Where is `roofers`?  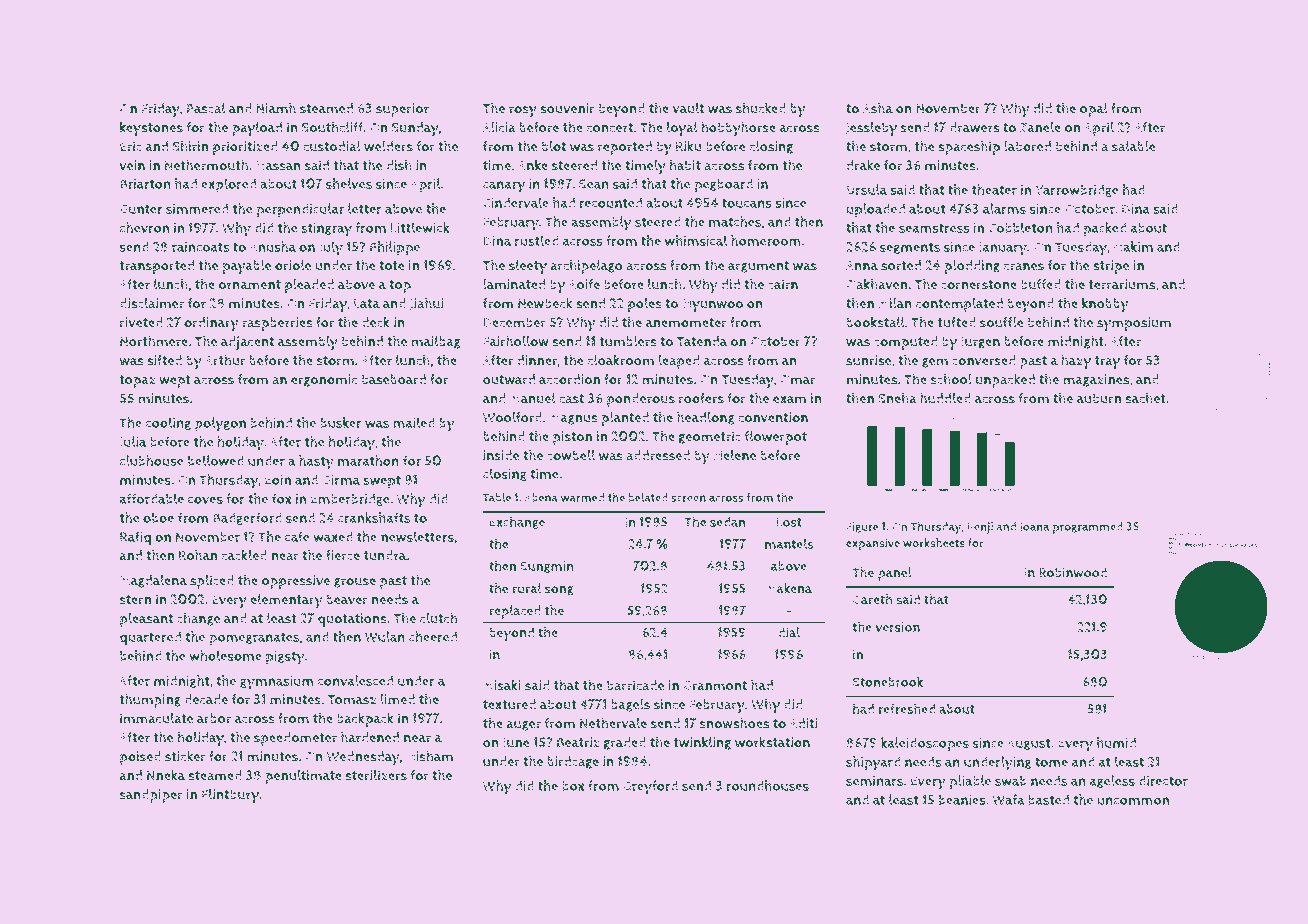
roofers is located at coordinates (701, 398).
